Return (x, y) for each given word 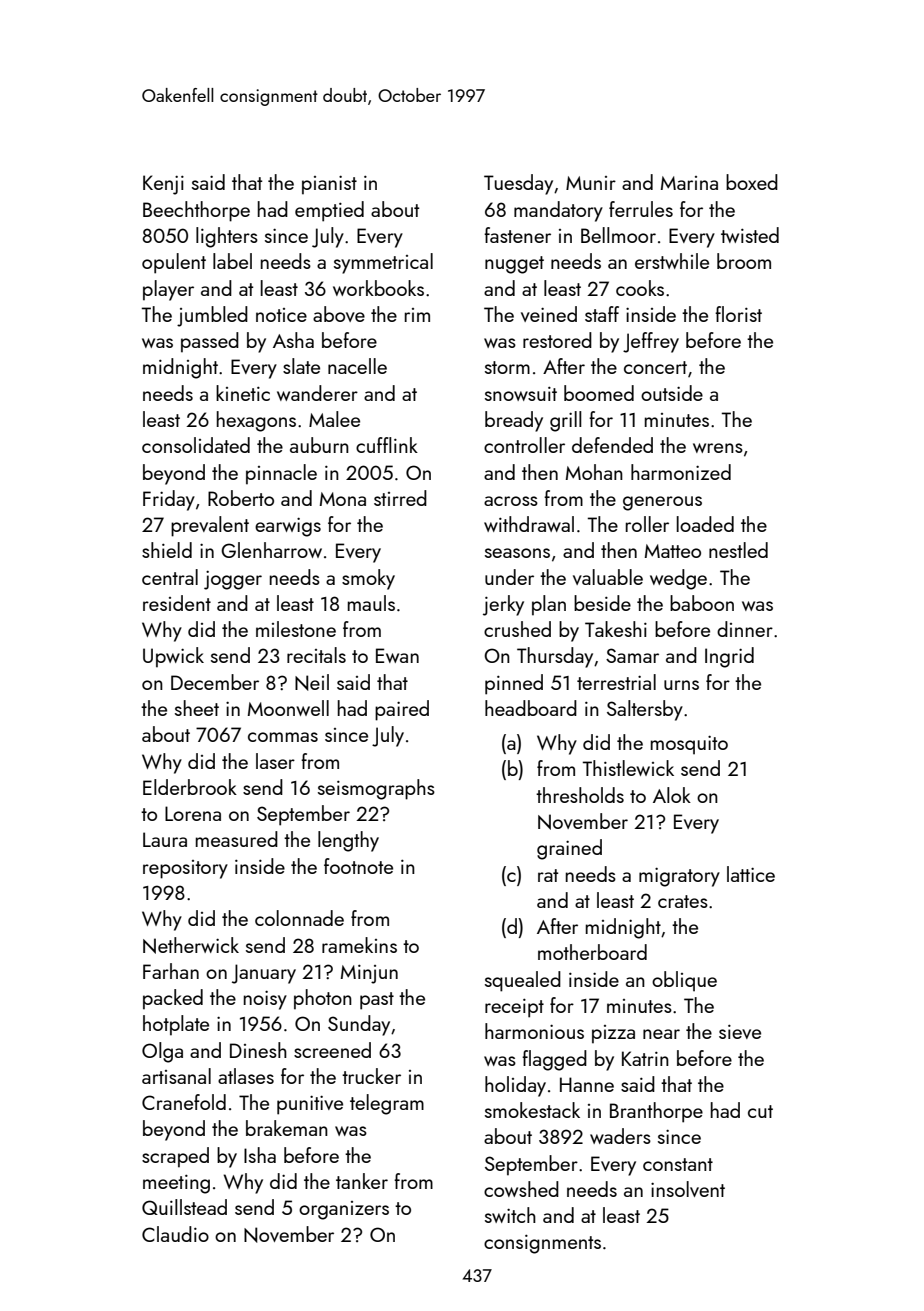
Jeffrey (651, 342)
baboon (702, 603)
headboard (531, 708)
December (215, 682)
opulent (174, 263)
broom (744, 261)
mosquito (689, 745)
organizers (344, 1210)
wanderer (317, 393)
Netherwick (191, 945)
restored (557, 340)
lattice (751, 874)
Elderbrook (190, 787)
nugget (514, 265)
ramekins (359, 945)
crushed (517, 629)
